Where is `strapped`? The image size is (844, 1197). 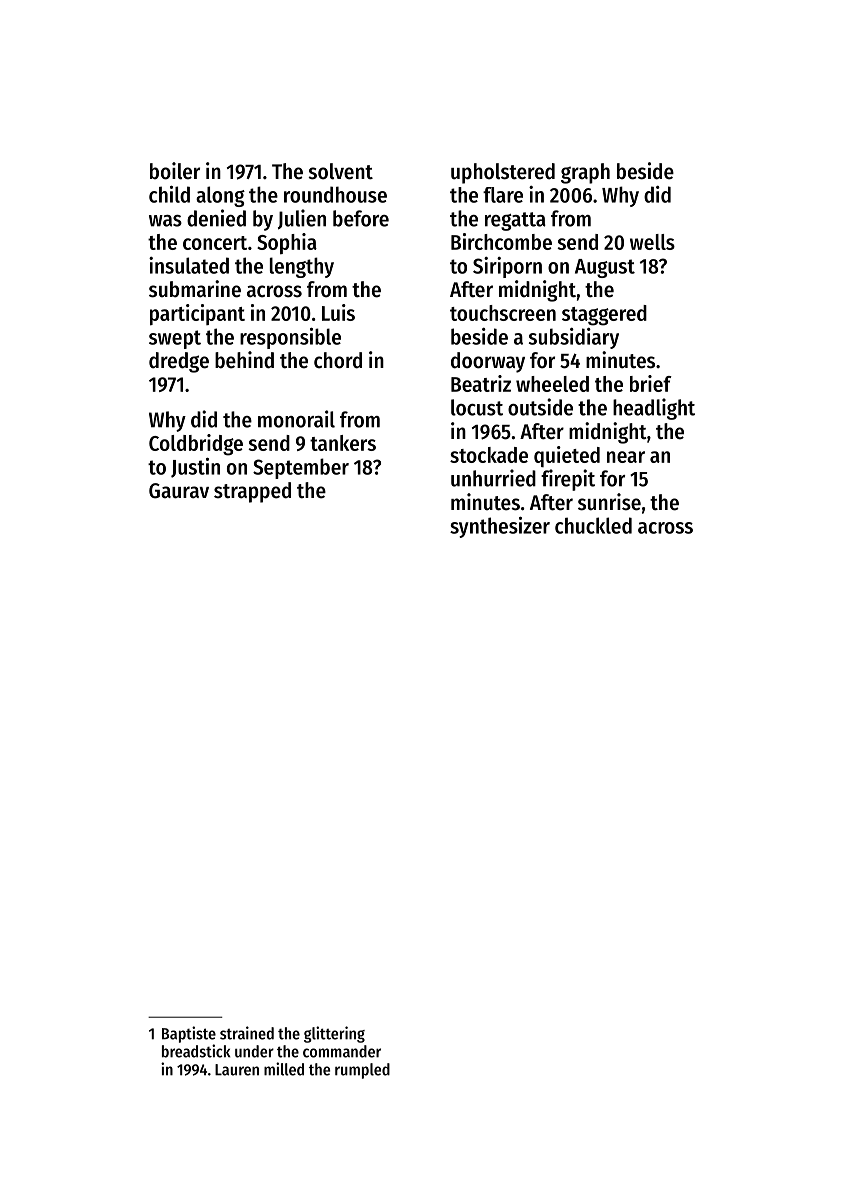
strapped is located at coordinates (252, 492).
